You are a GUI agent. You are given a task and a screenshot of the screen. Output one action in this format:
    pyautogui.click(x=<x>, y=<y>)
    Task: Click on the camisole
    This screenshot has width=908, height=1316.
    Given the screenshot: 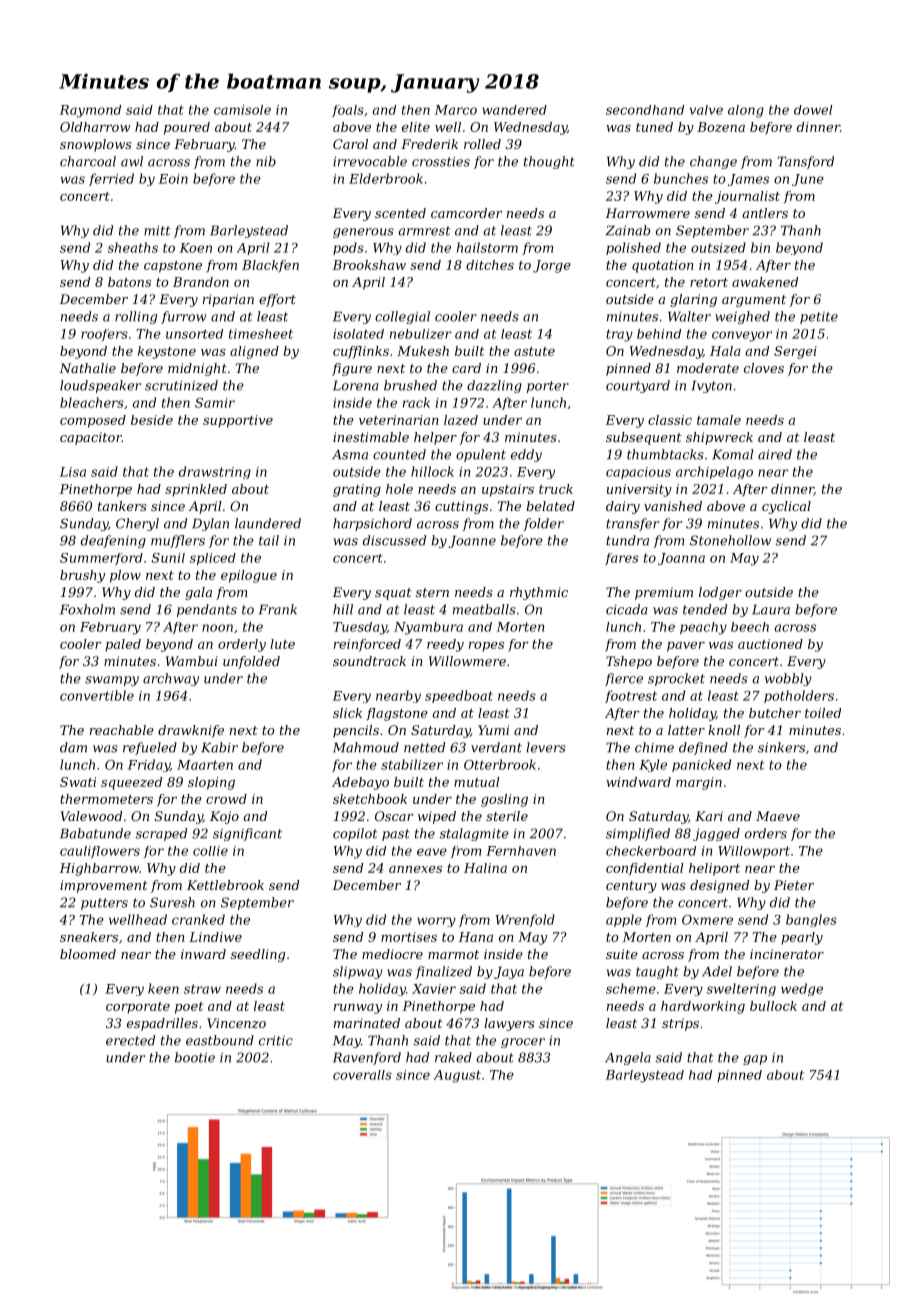 What is the action you would take?
    pyautogui.click(x=242, y=110)
